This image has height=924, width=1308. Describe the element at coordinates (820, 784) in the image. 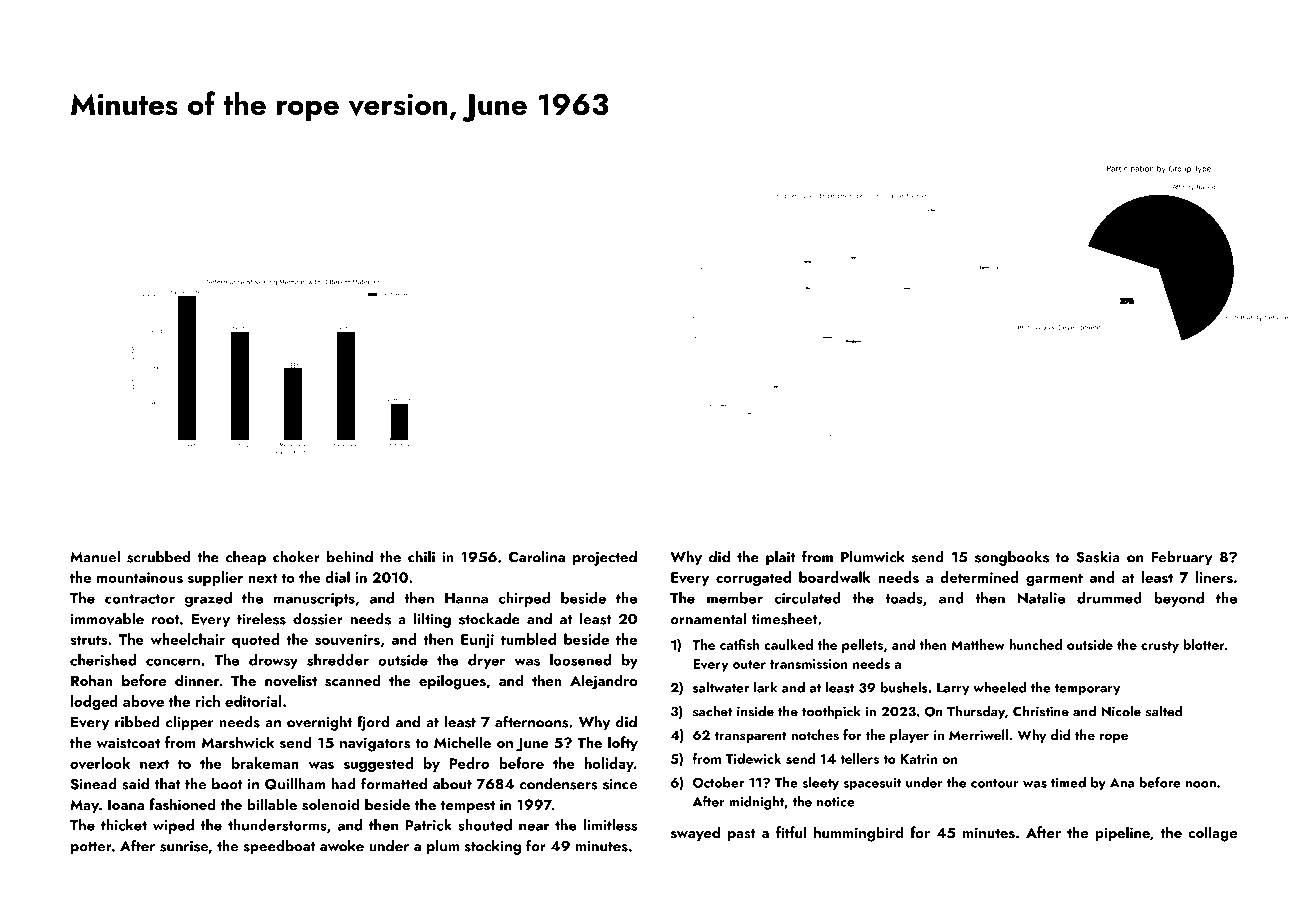

I see `sleety` at that location.
